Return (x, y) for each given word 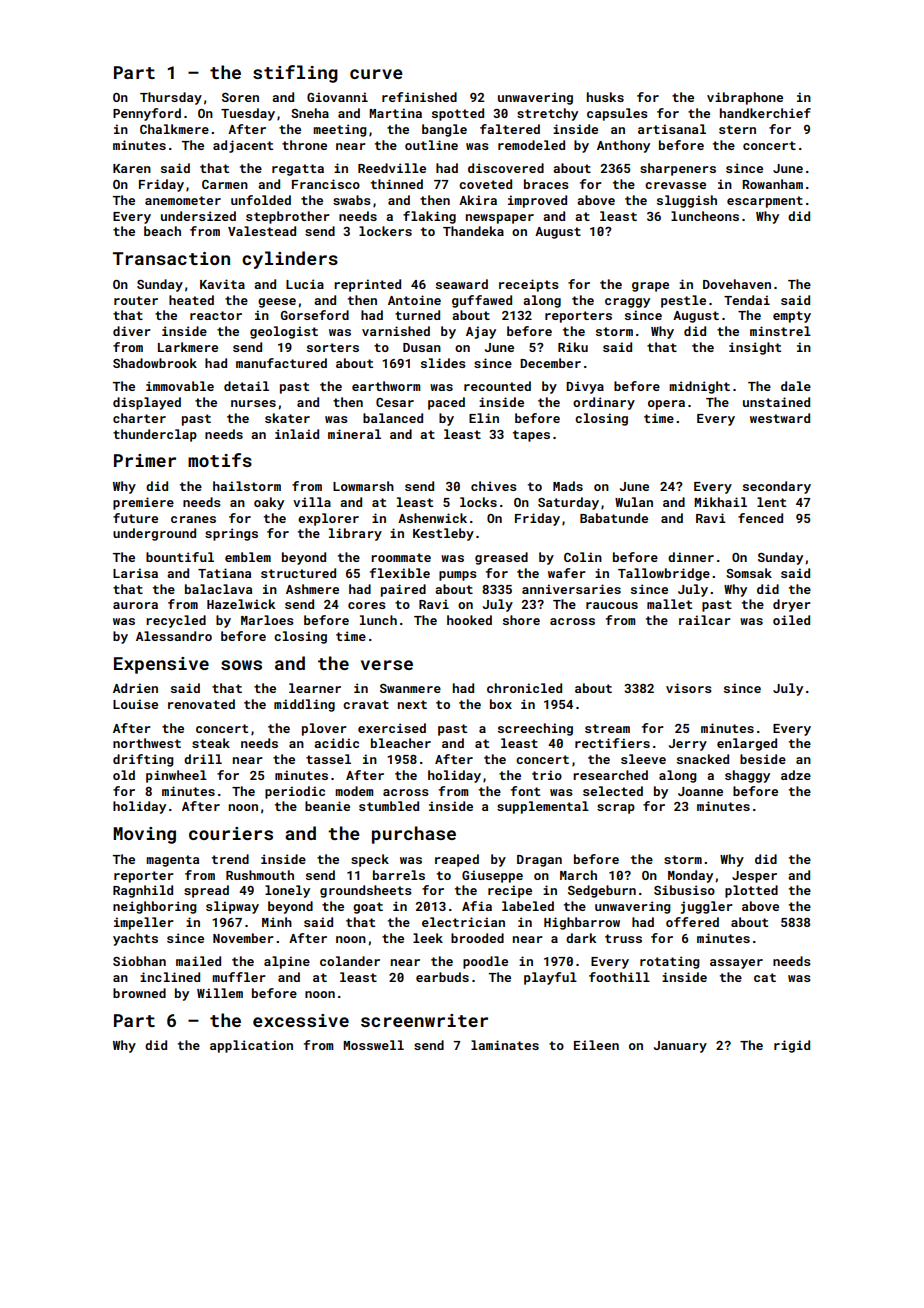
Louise (135, 704)
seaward (462, 284)
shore (521, 620)
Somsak (749, 573)
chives (494, 486)
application (251, 1046)
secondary (777, 487)
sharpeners (678, 169)
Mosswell (373, 1045)
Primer (145, 460)
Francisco (326, 184)
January (680, 1047)
